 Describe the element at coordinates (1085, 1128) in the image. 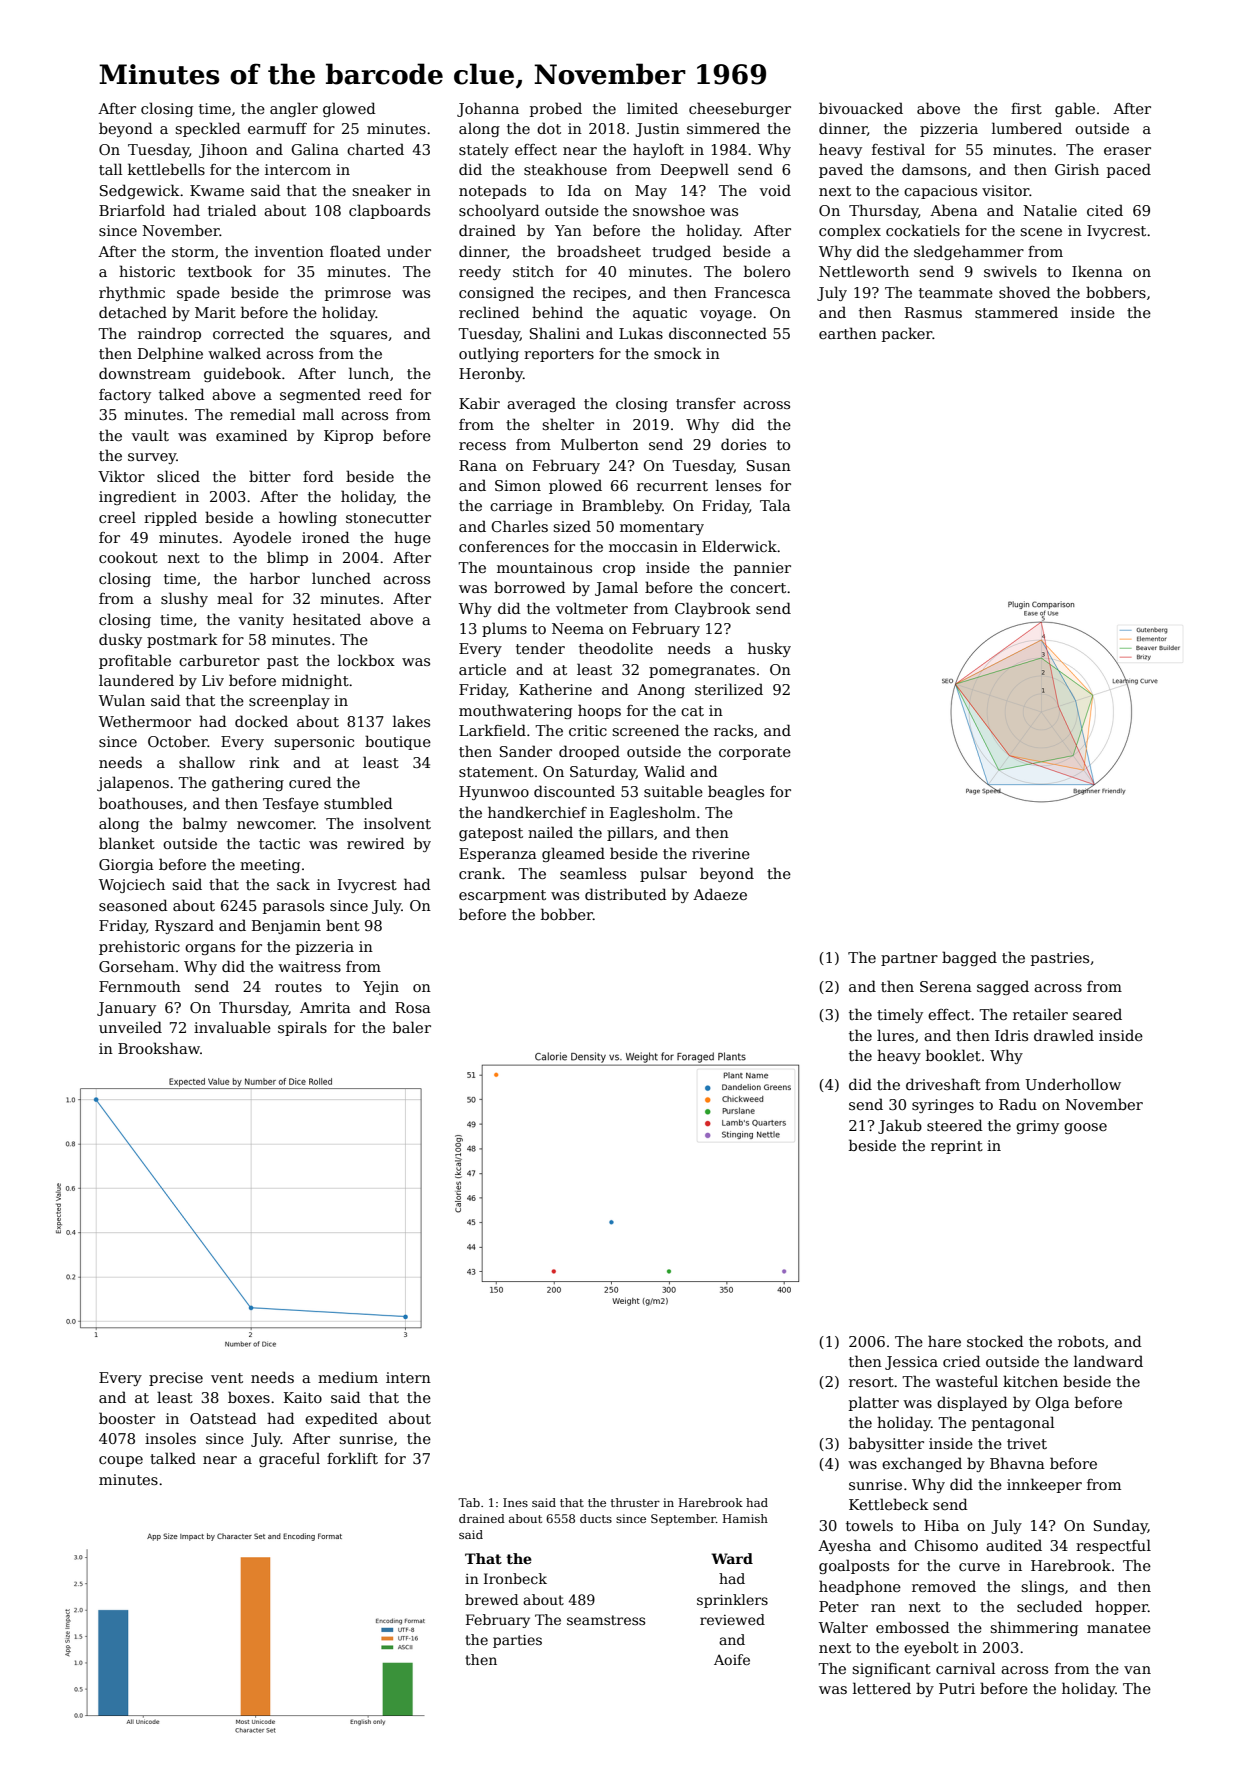

I see `goose` at that location.
